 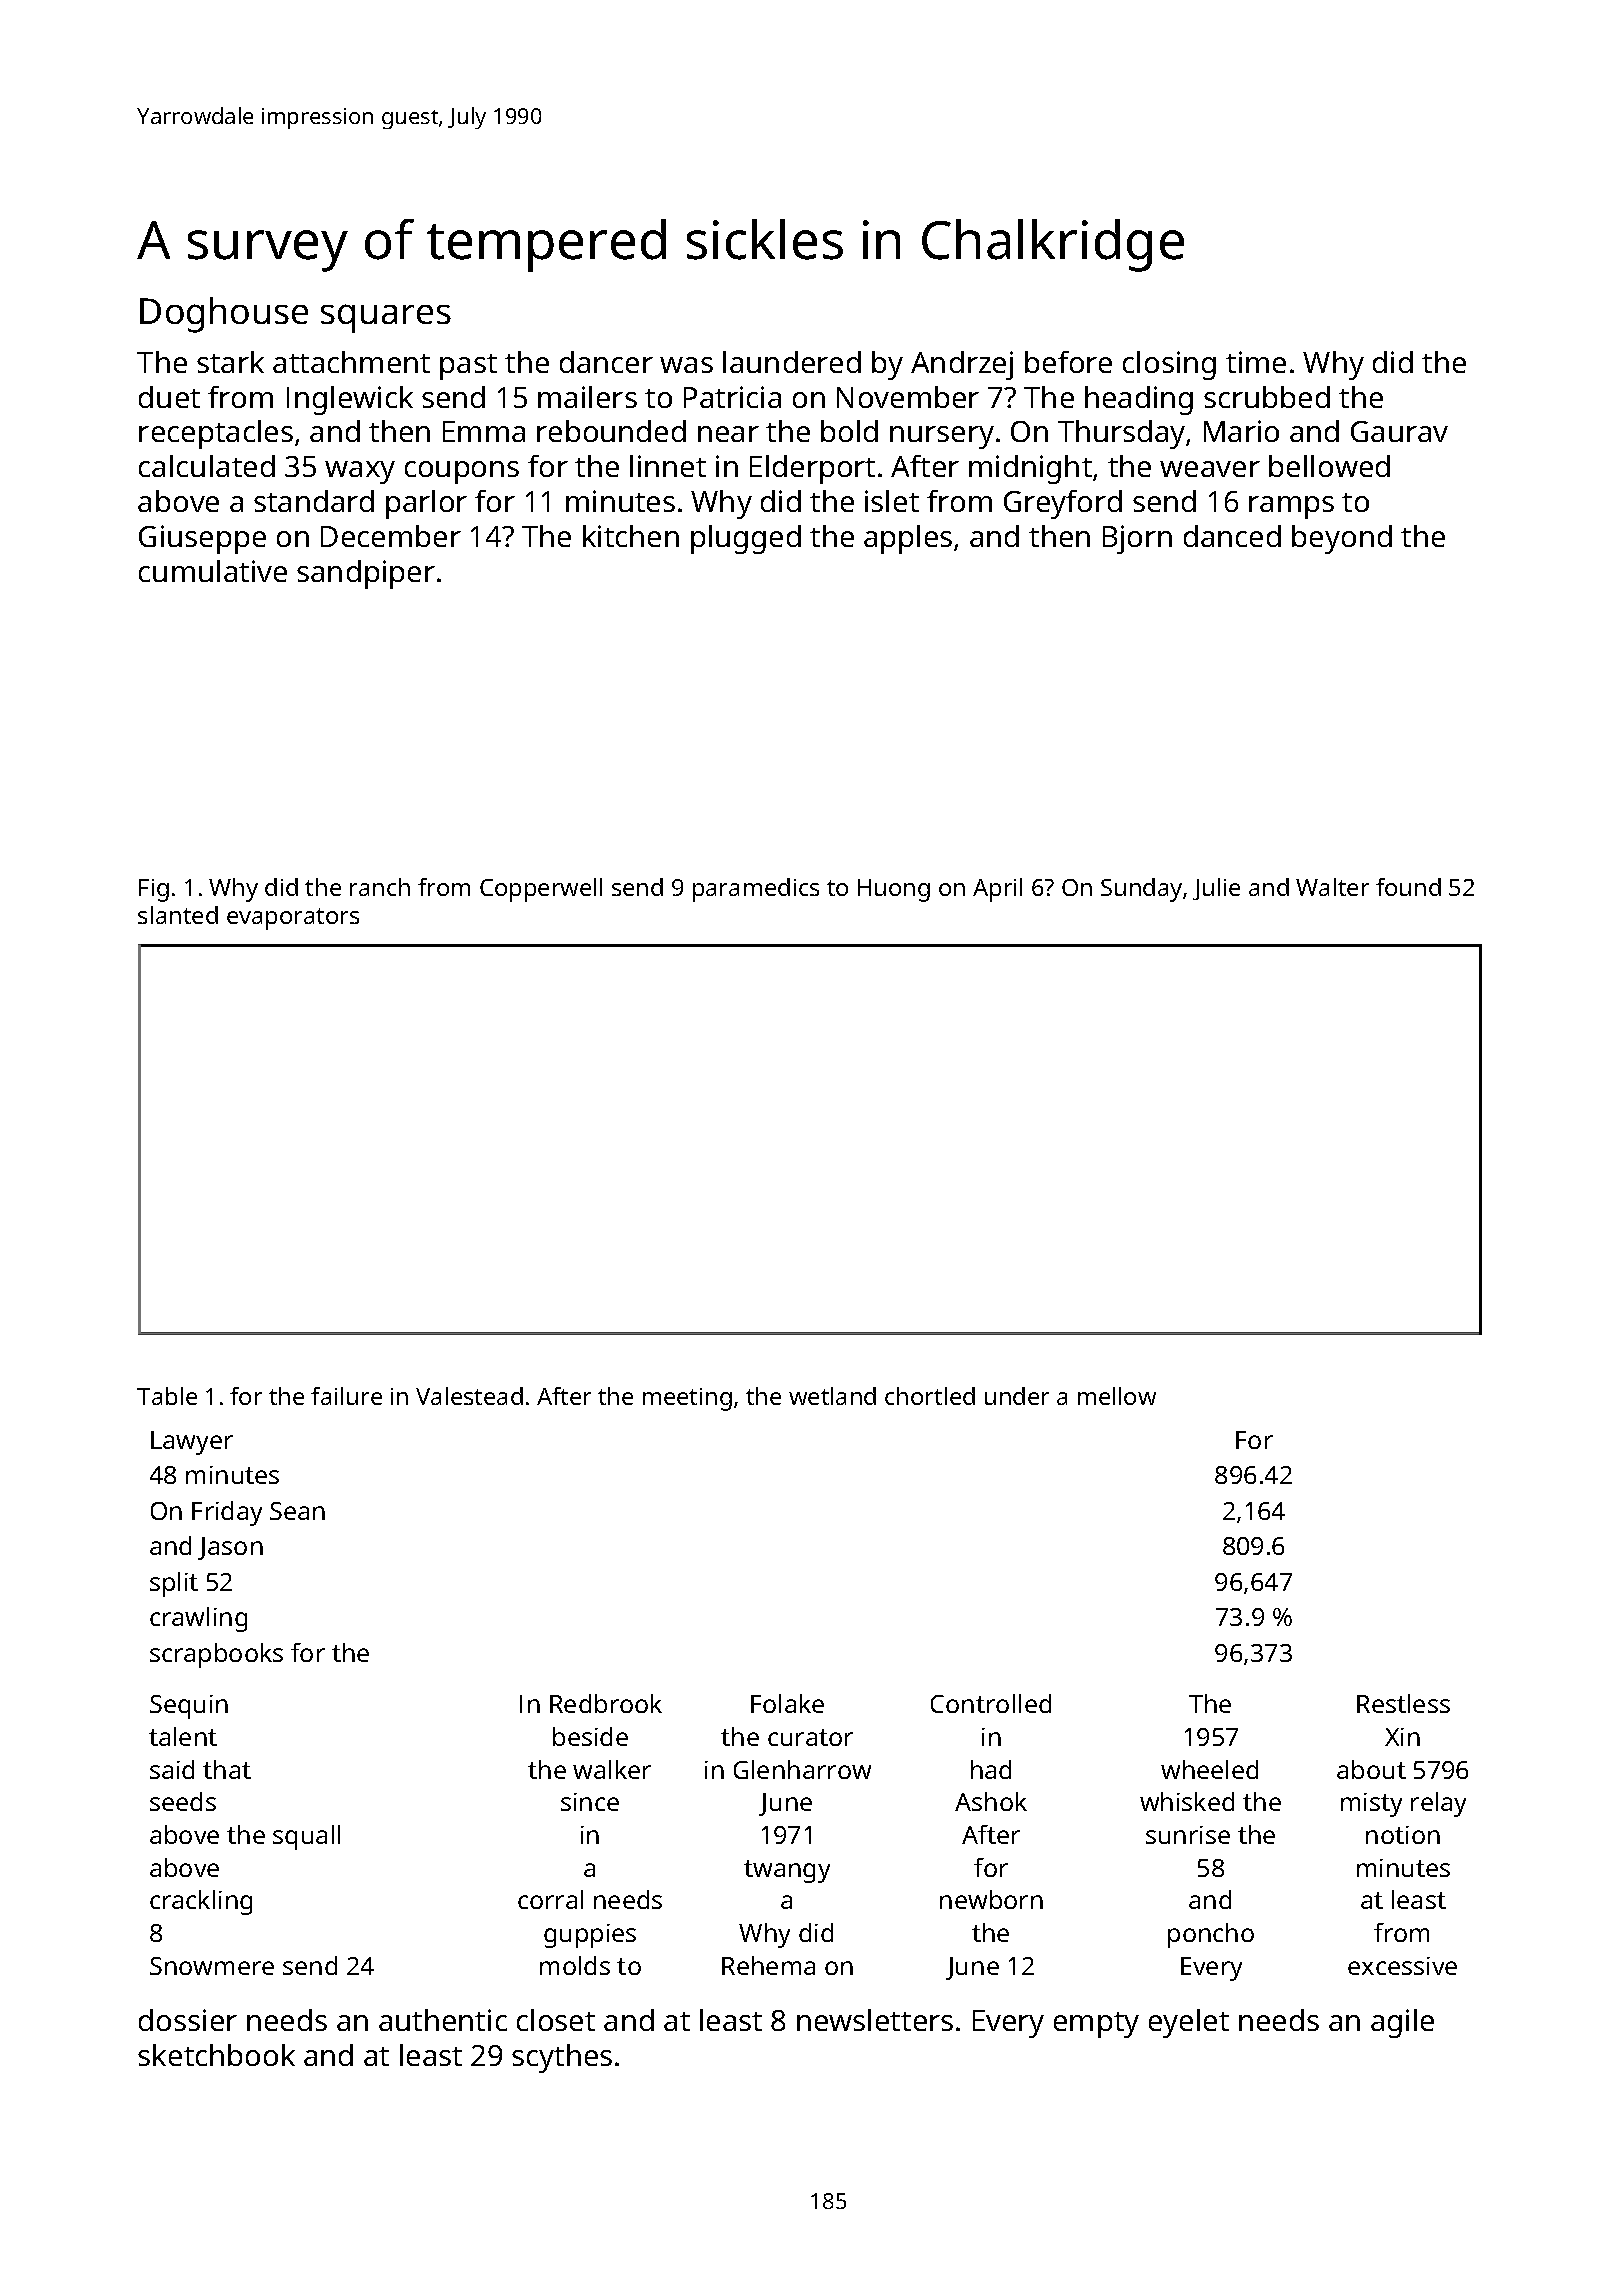 I want to click on scythes, so click(x=562, y=2058).
